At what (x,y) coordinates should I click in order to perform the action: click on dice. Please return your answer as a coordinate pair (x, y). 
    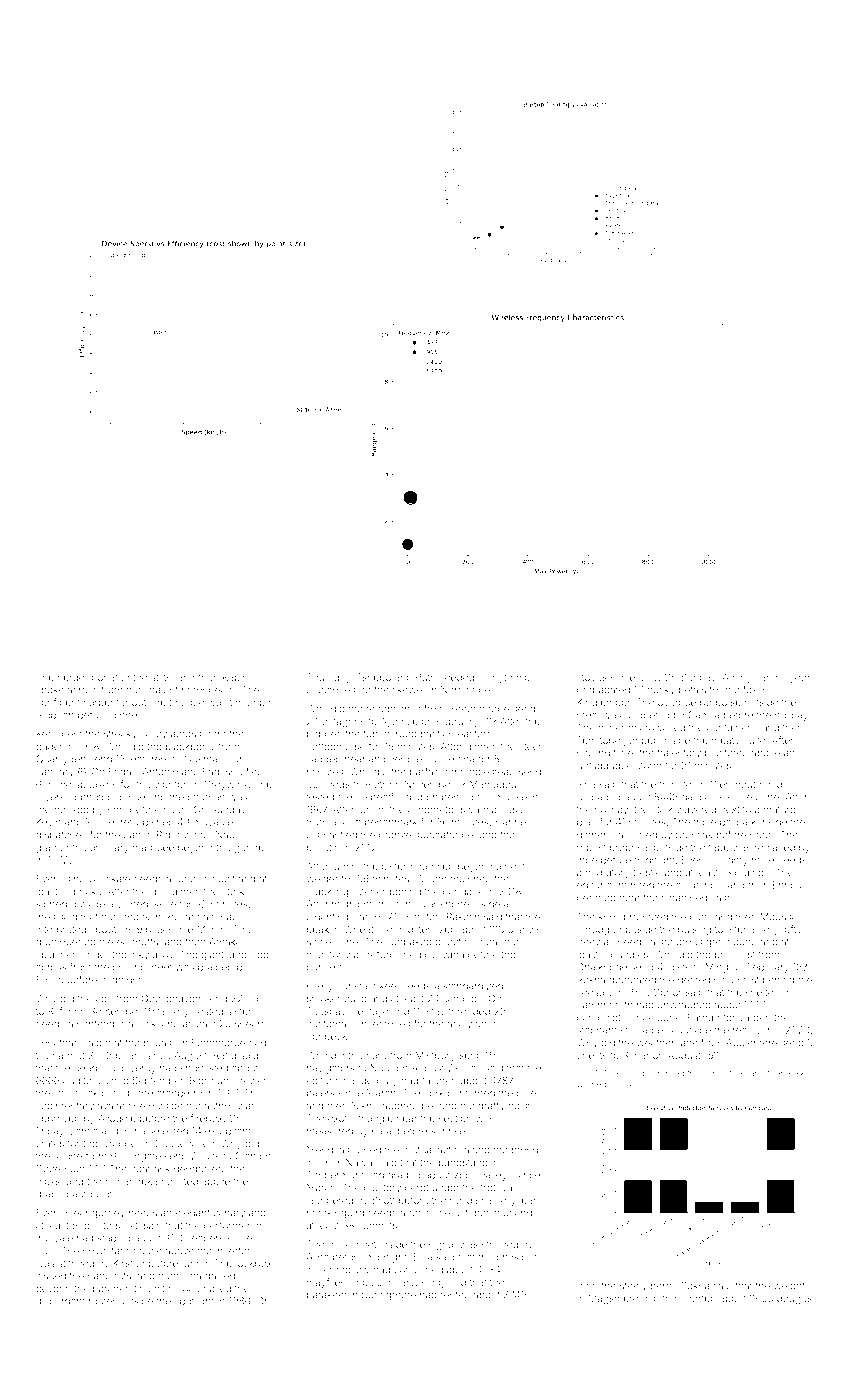
    Looking at the image, I should click on (526, 1093).
